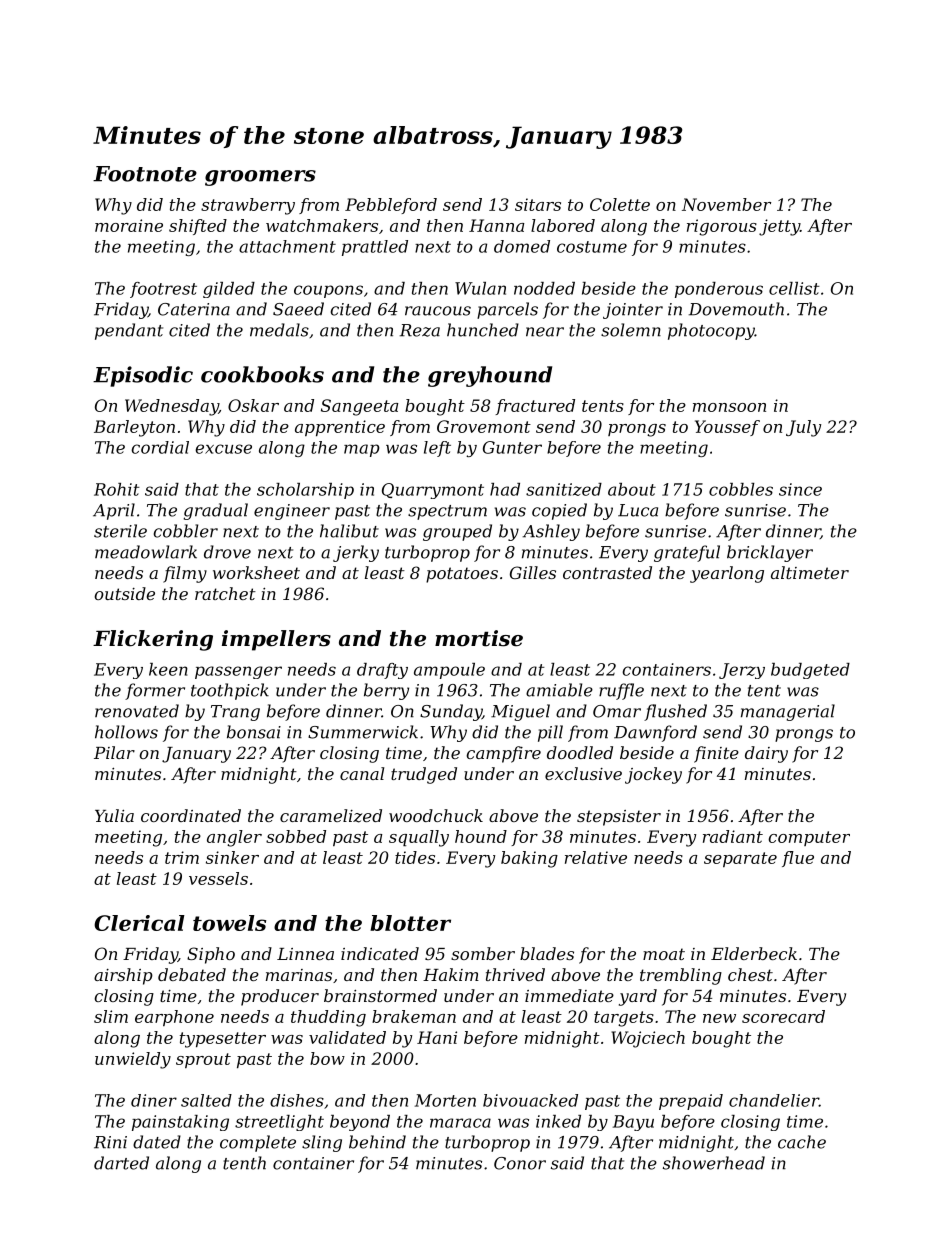 This screenshot has height=1233, width=952. Describe the element at coordinates (258, 1143) in the screenshot. I see `complete` at that location.
